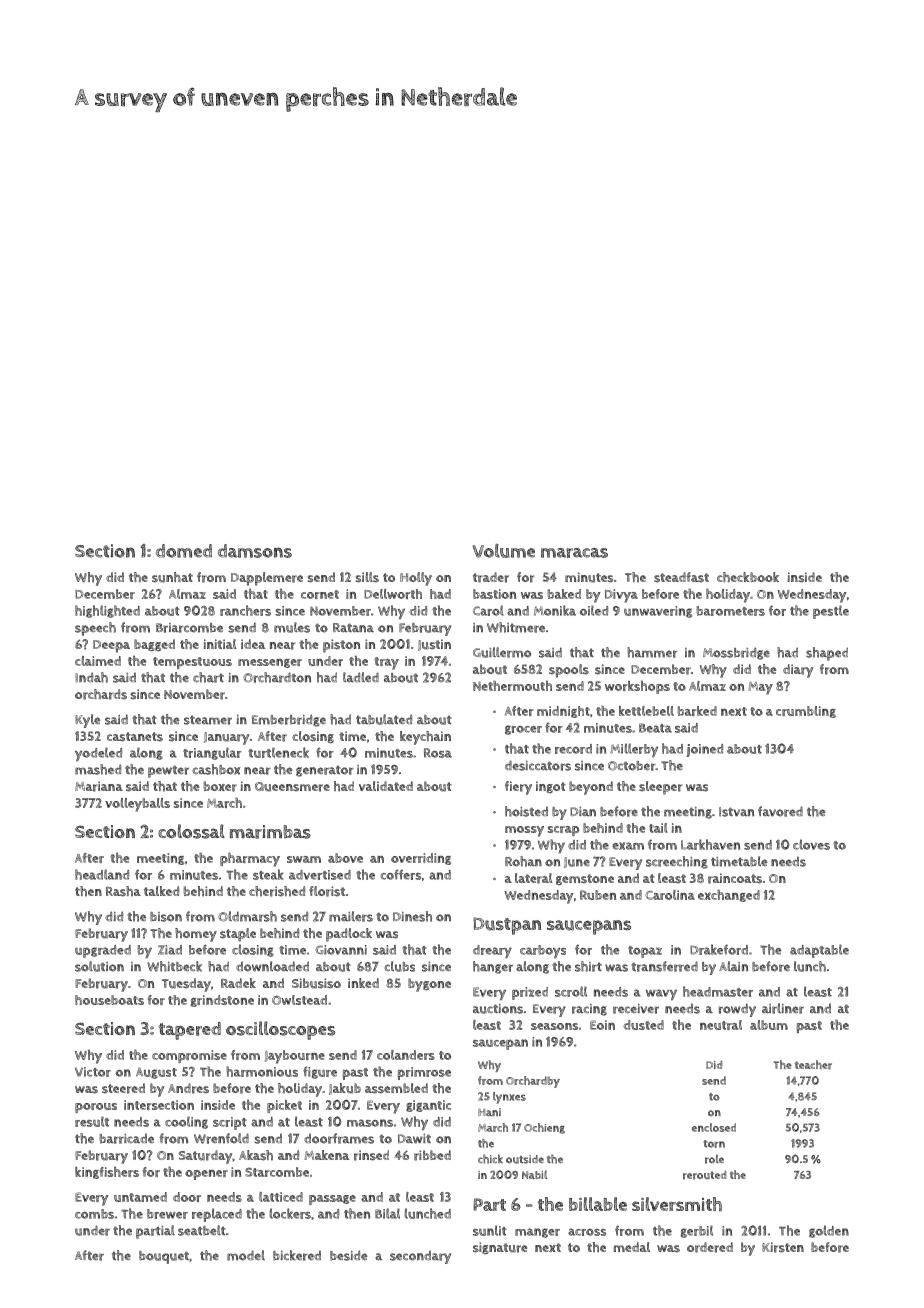  What do you see at coordinates (681, 577) in the screenshot?
I see `steadfast` at bounding box center [681, 577].
